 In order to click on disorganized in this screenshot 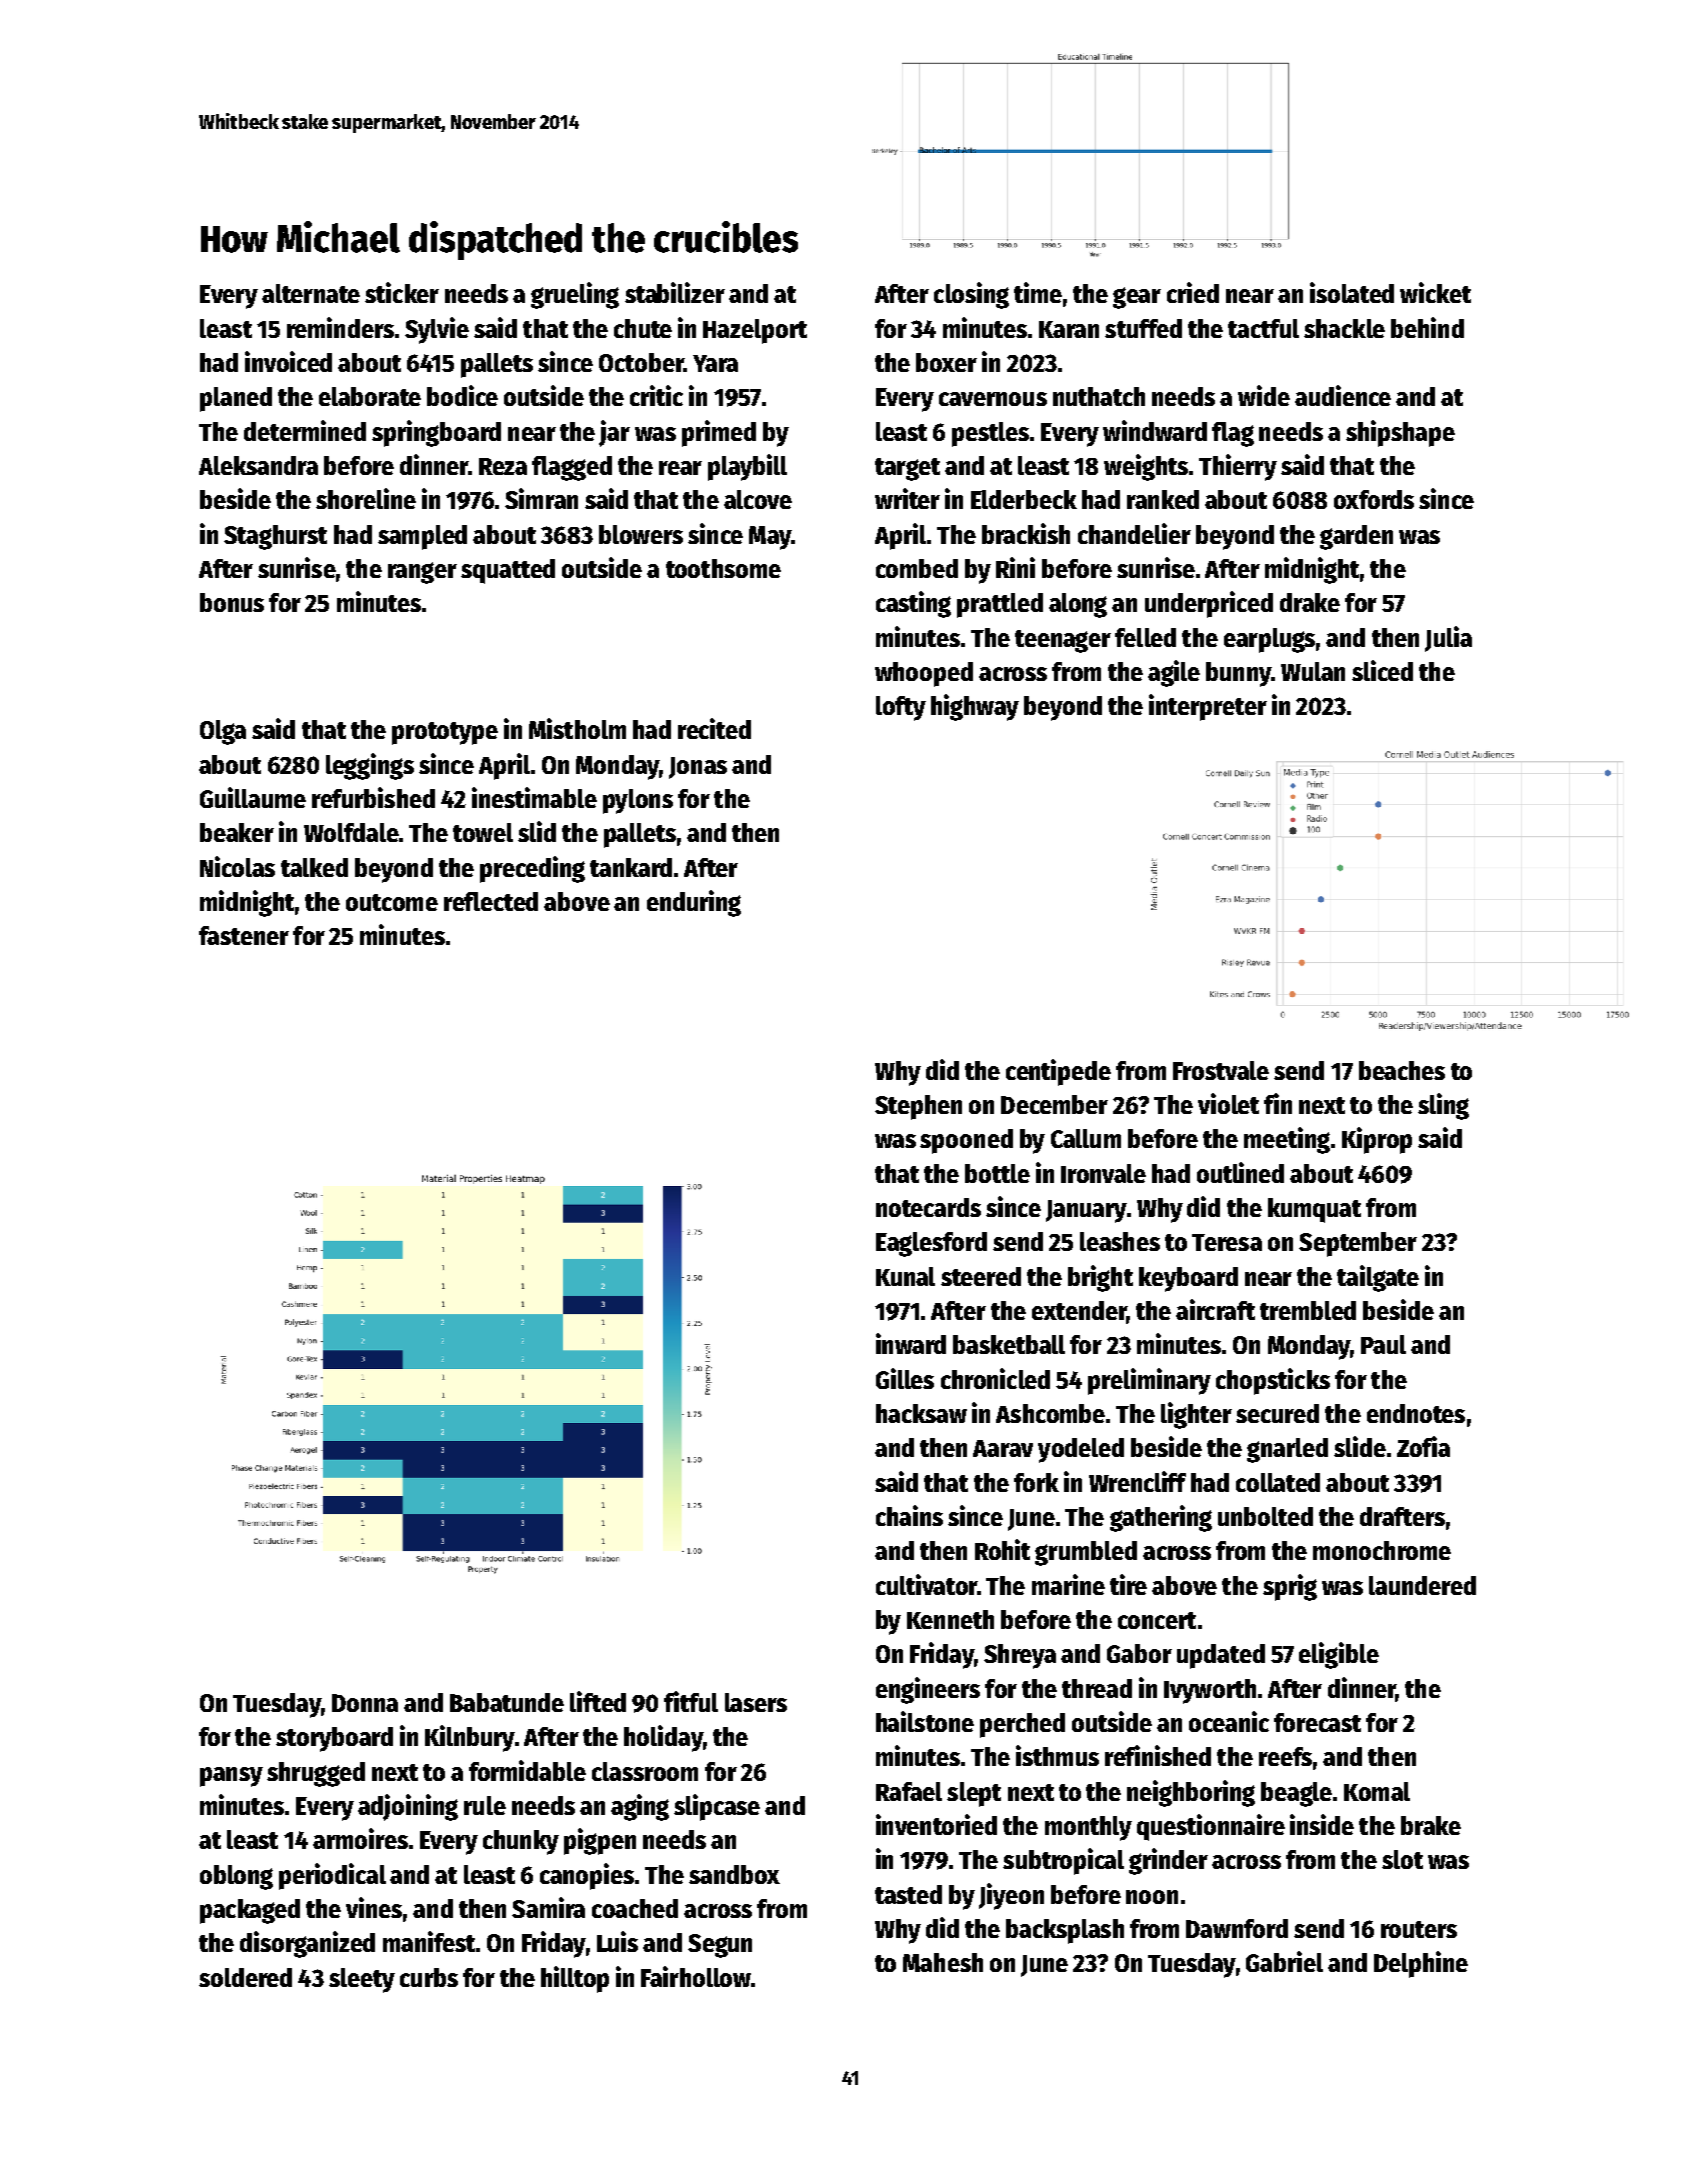, I will do `click(307, 1944)`.
